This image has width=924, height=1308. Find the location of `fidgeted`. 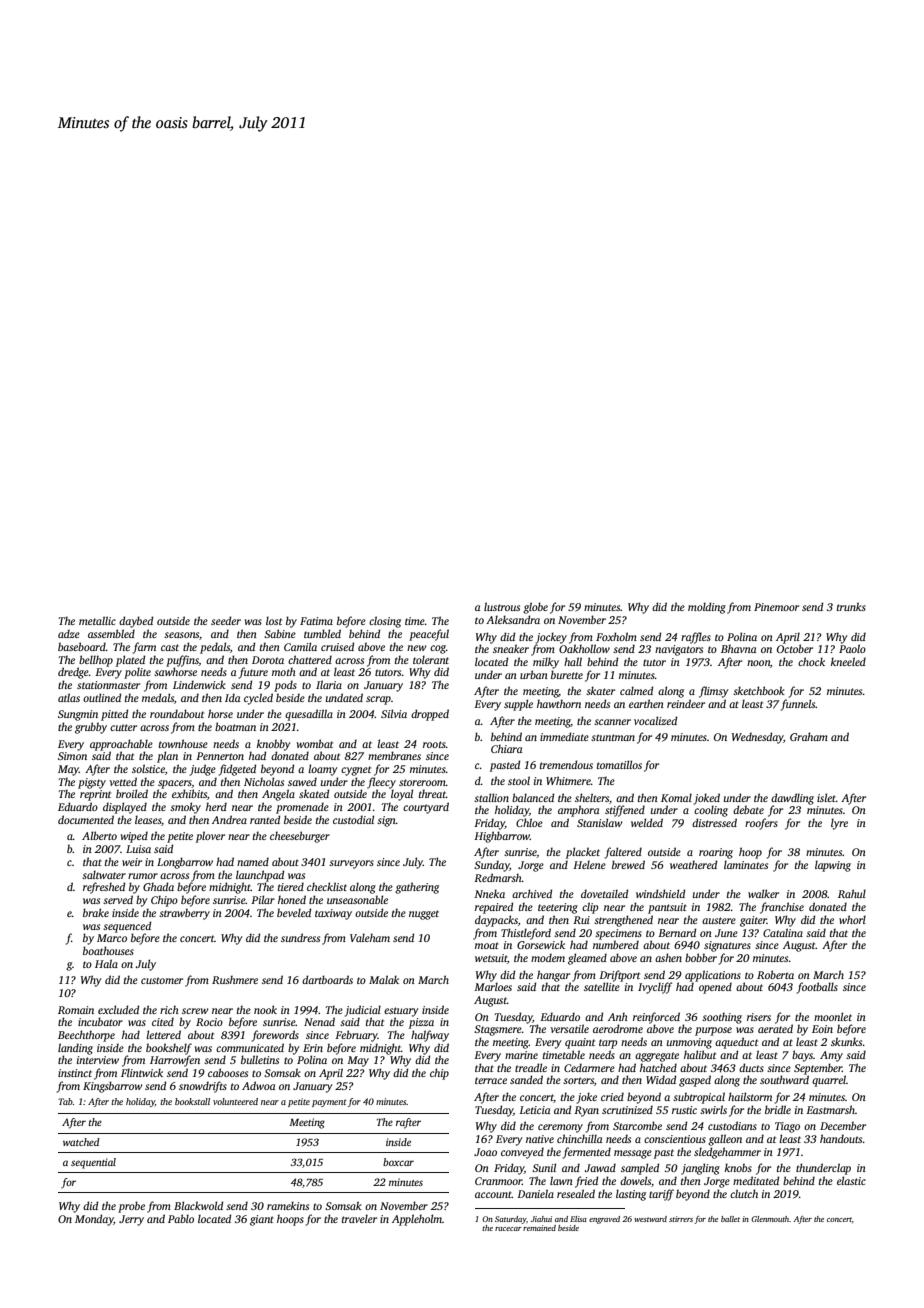

fidgeted is located at coordinates (237, 770).
